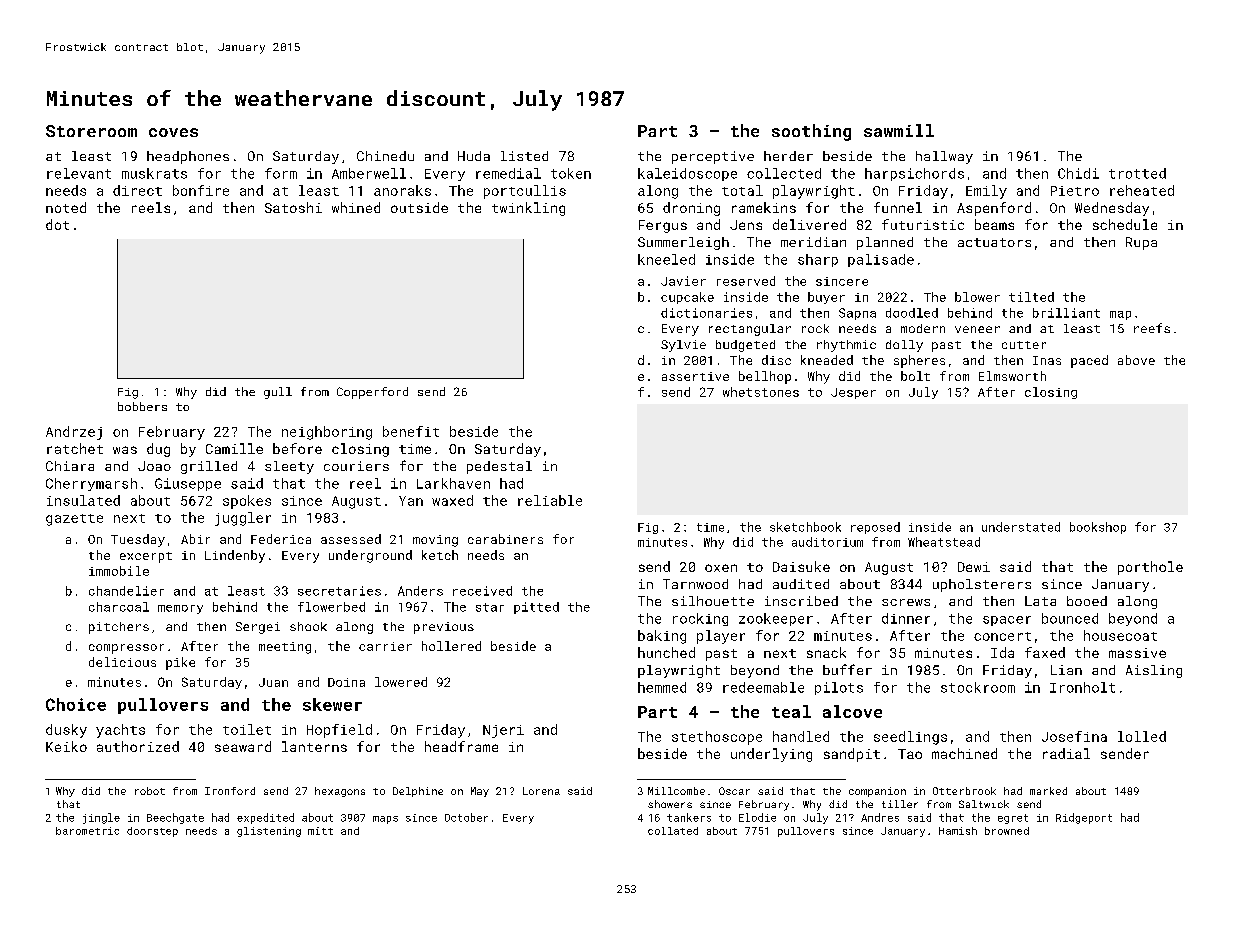  Describe the element at coordinates (1098, 528) in the screenshot. I see `bookshop` at that location.
